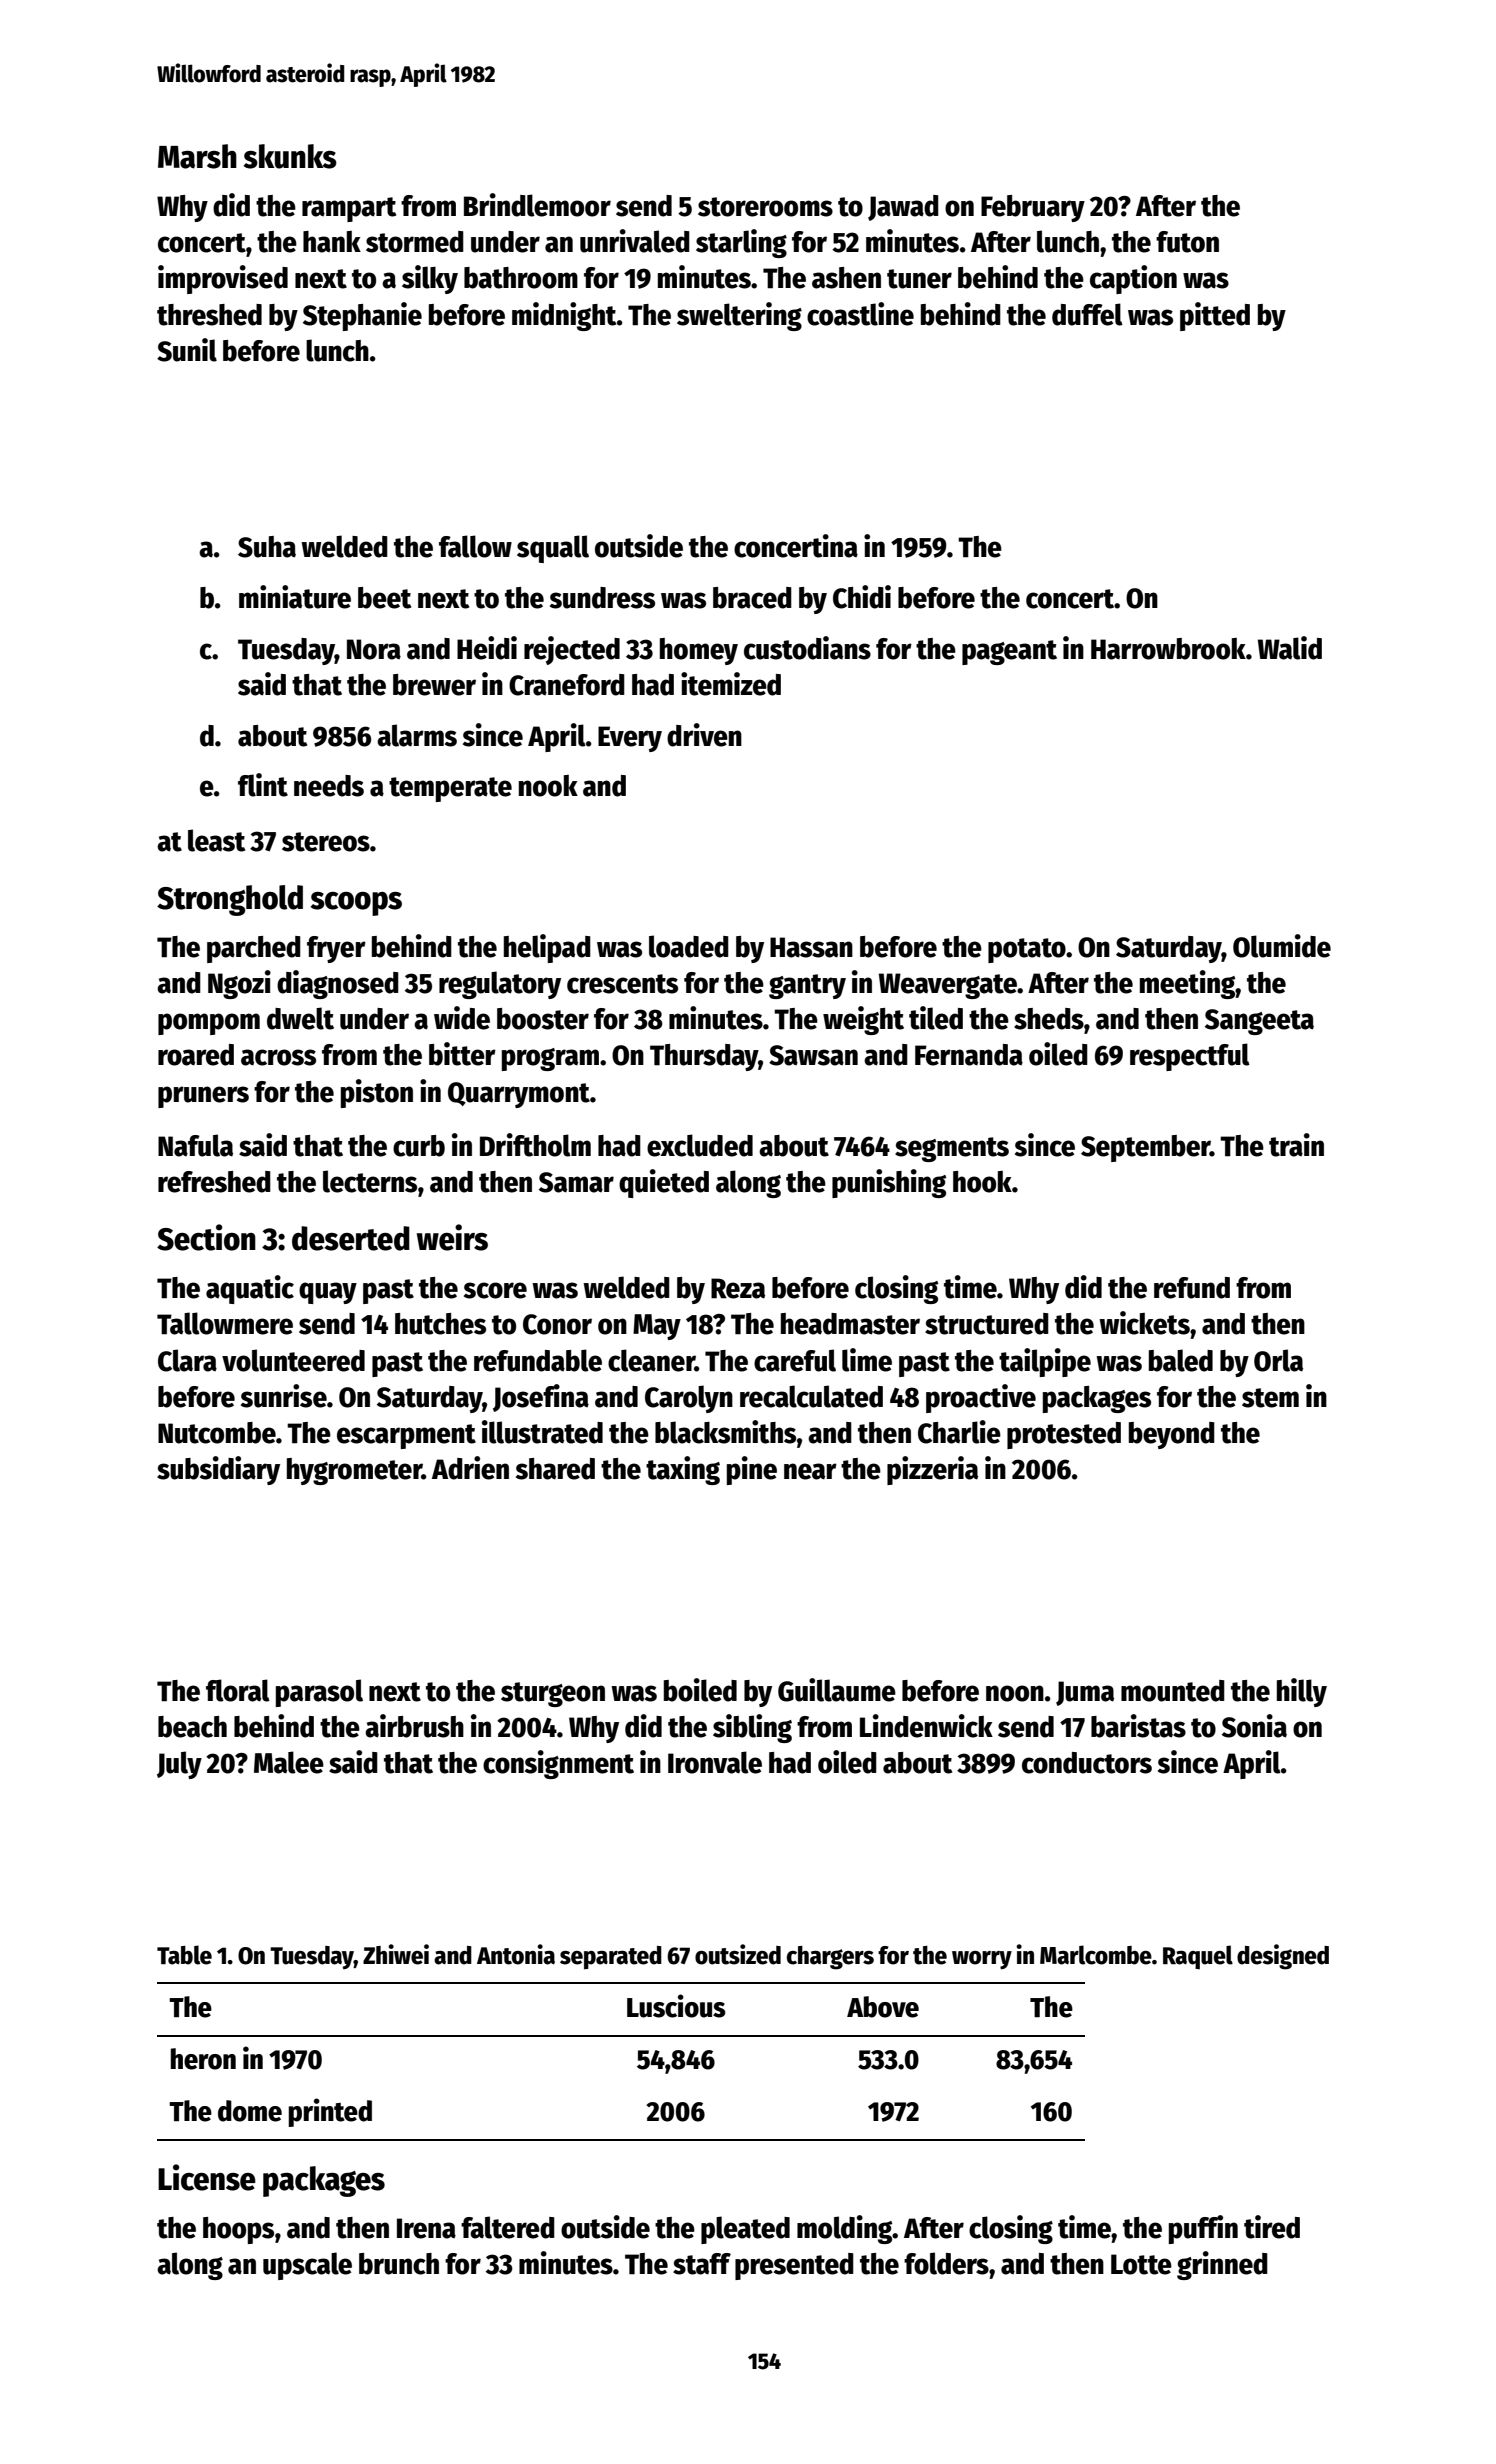 The width and height of the screenshot is (1496, 2464). I want to click on staff, so click(702, 2264).
